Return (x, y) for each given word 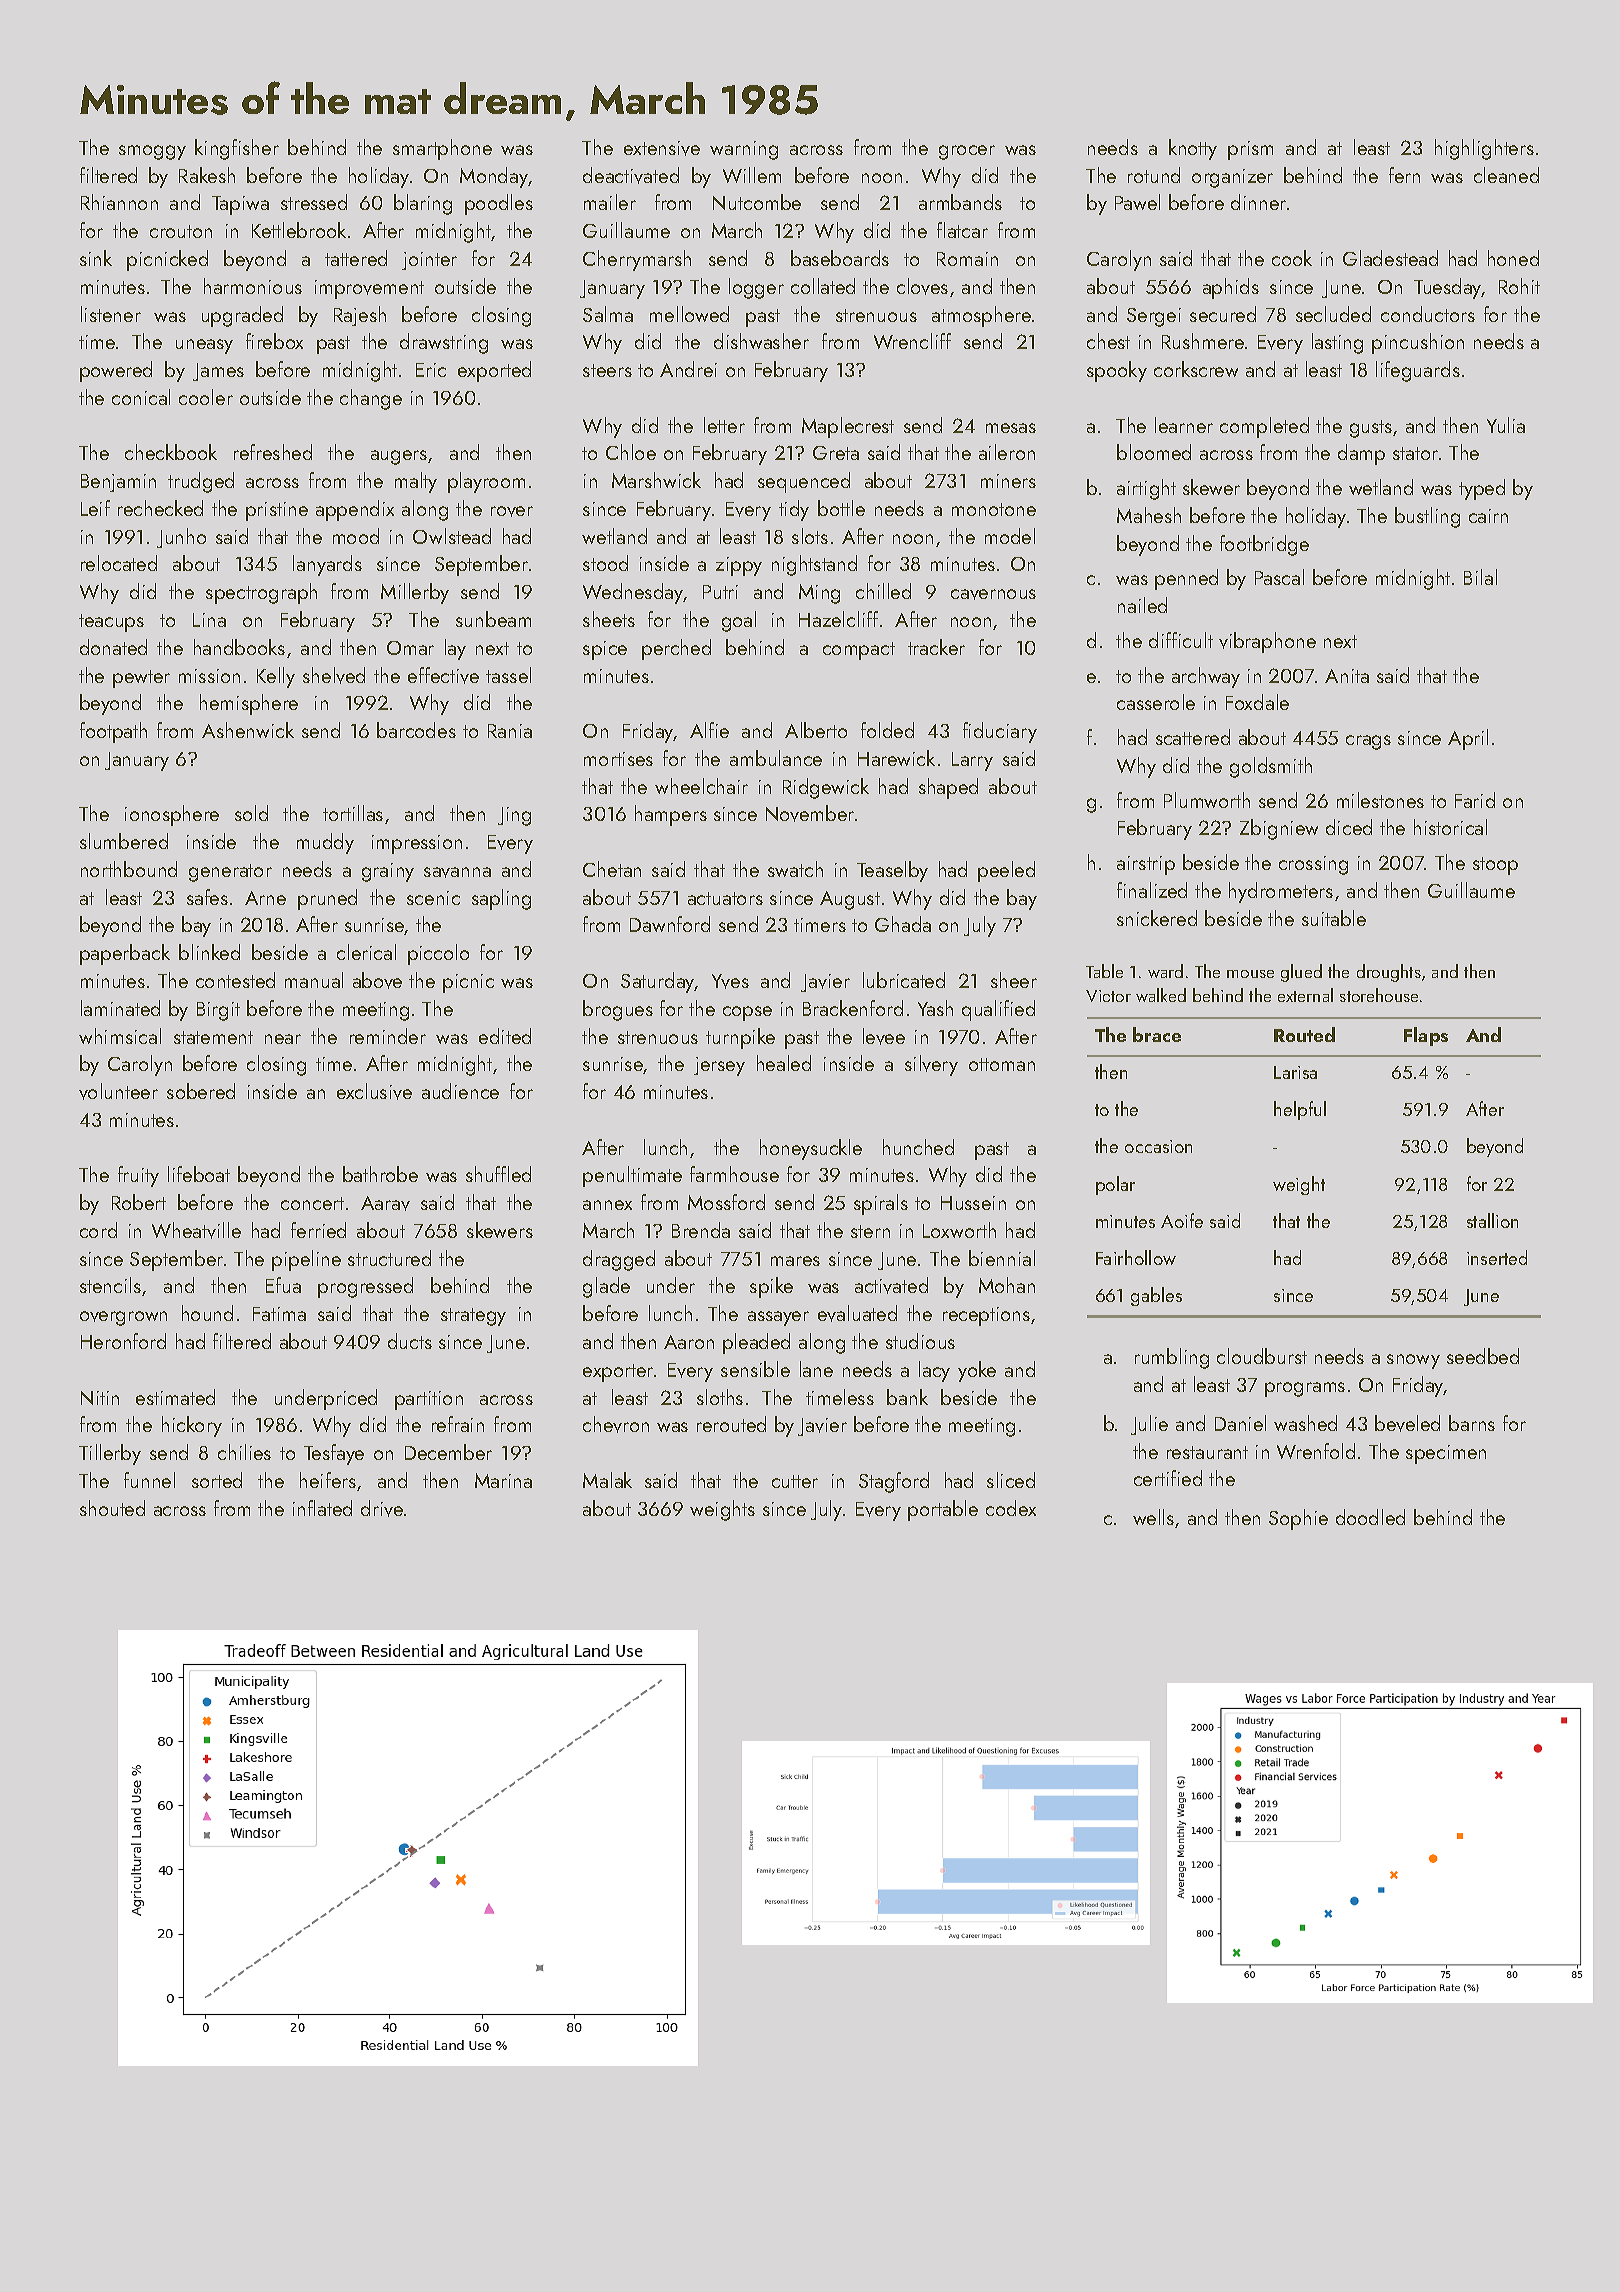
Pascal (1279, 577)
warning (744, 150)
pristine (277, 511)
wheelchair (701, 786)
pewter (141, 679)
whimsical (120, 1036)
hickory (192, 1426)
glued (1301, 973)
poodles (499, 204)
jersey (719, 1066)
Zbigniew (1279, 829)
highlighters (1484, 149)
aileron (1007, 452)
